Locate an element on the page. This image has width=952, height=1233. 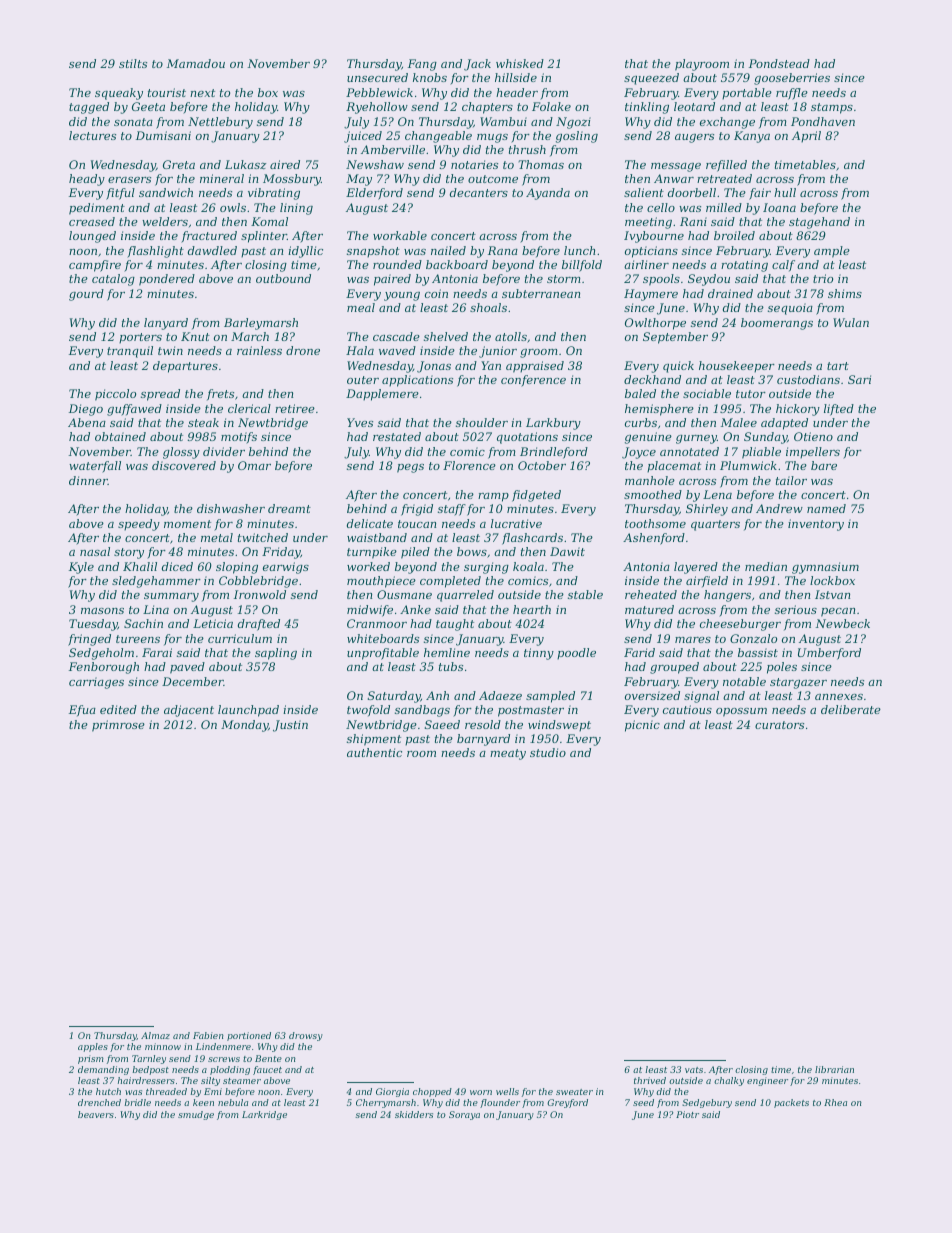
Folake is located at coordinates (551, 106).
